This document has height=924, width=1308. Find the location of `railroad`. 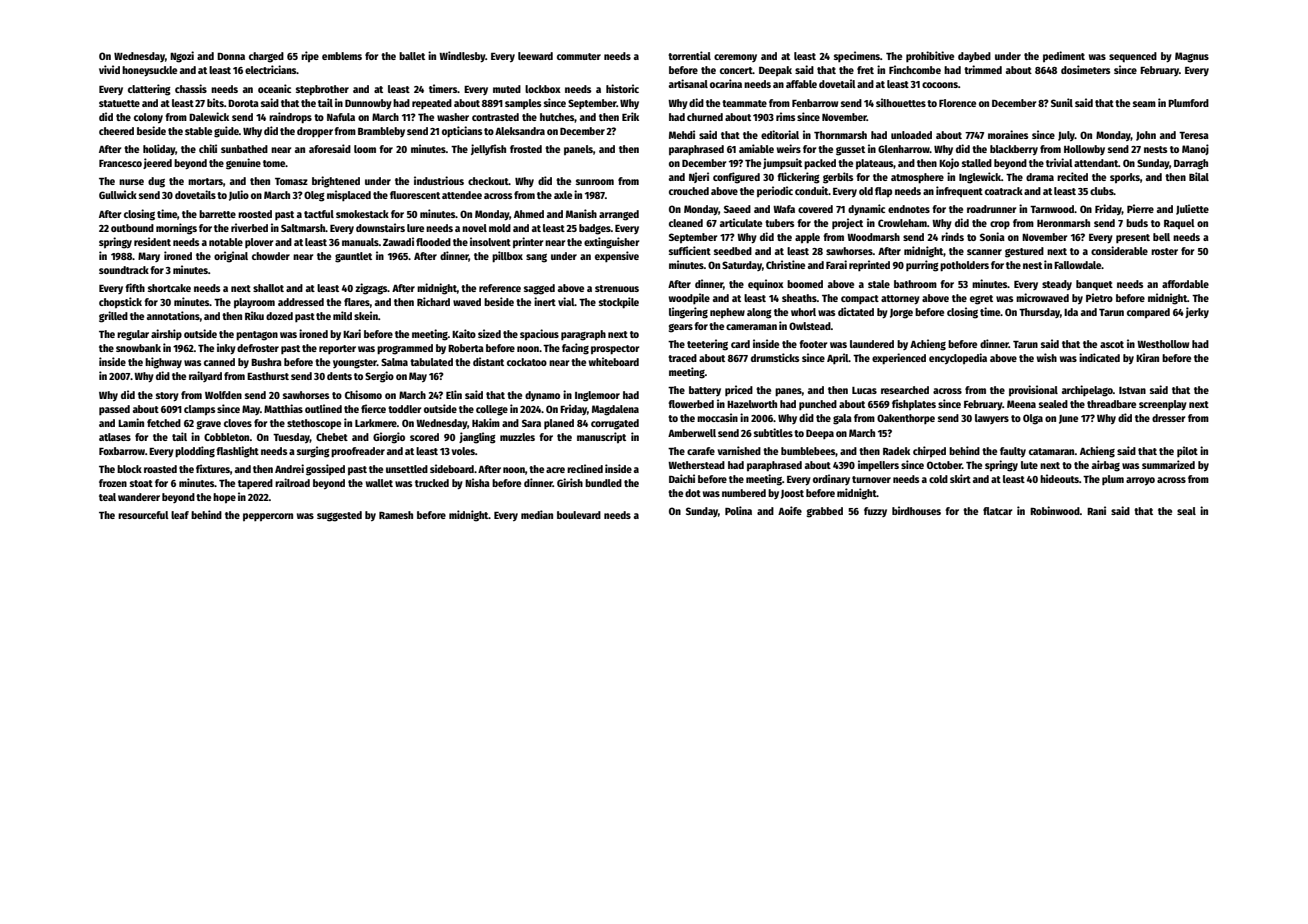

railroad is located at coordinates (292, 482).
